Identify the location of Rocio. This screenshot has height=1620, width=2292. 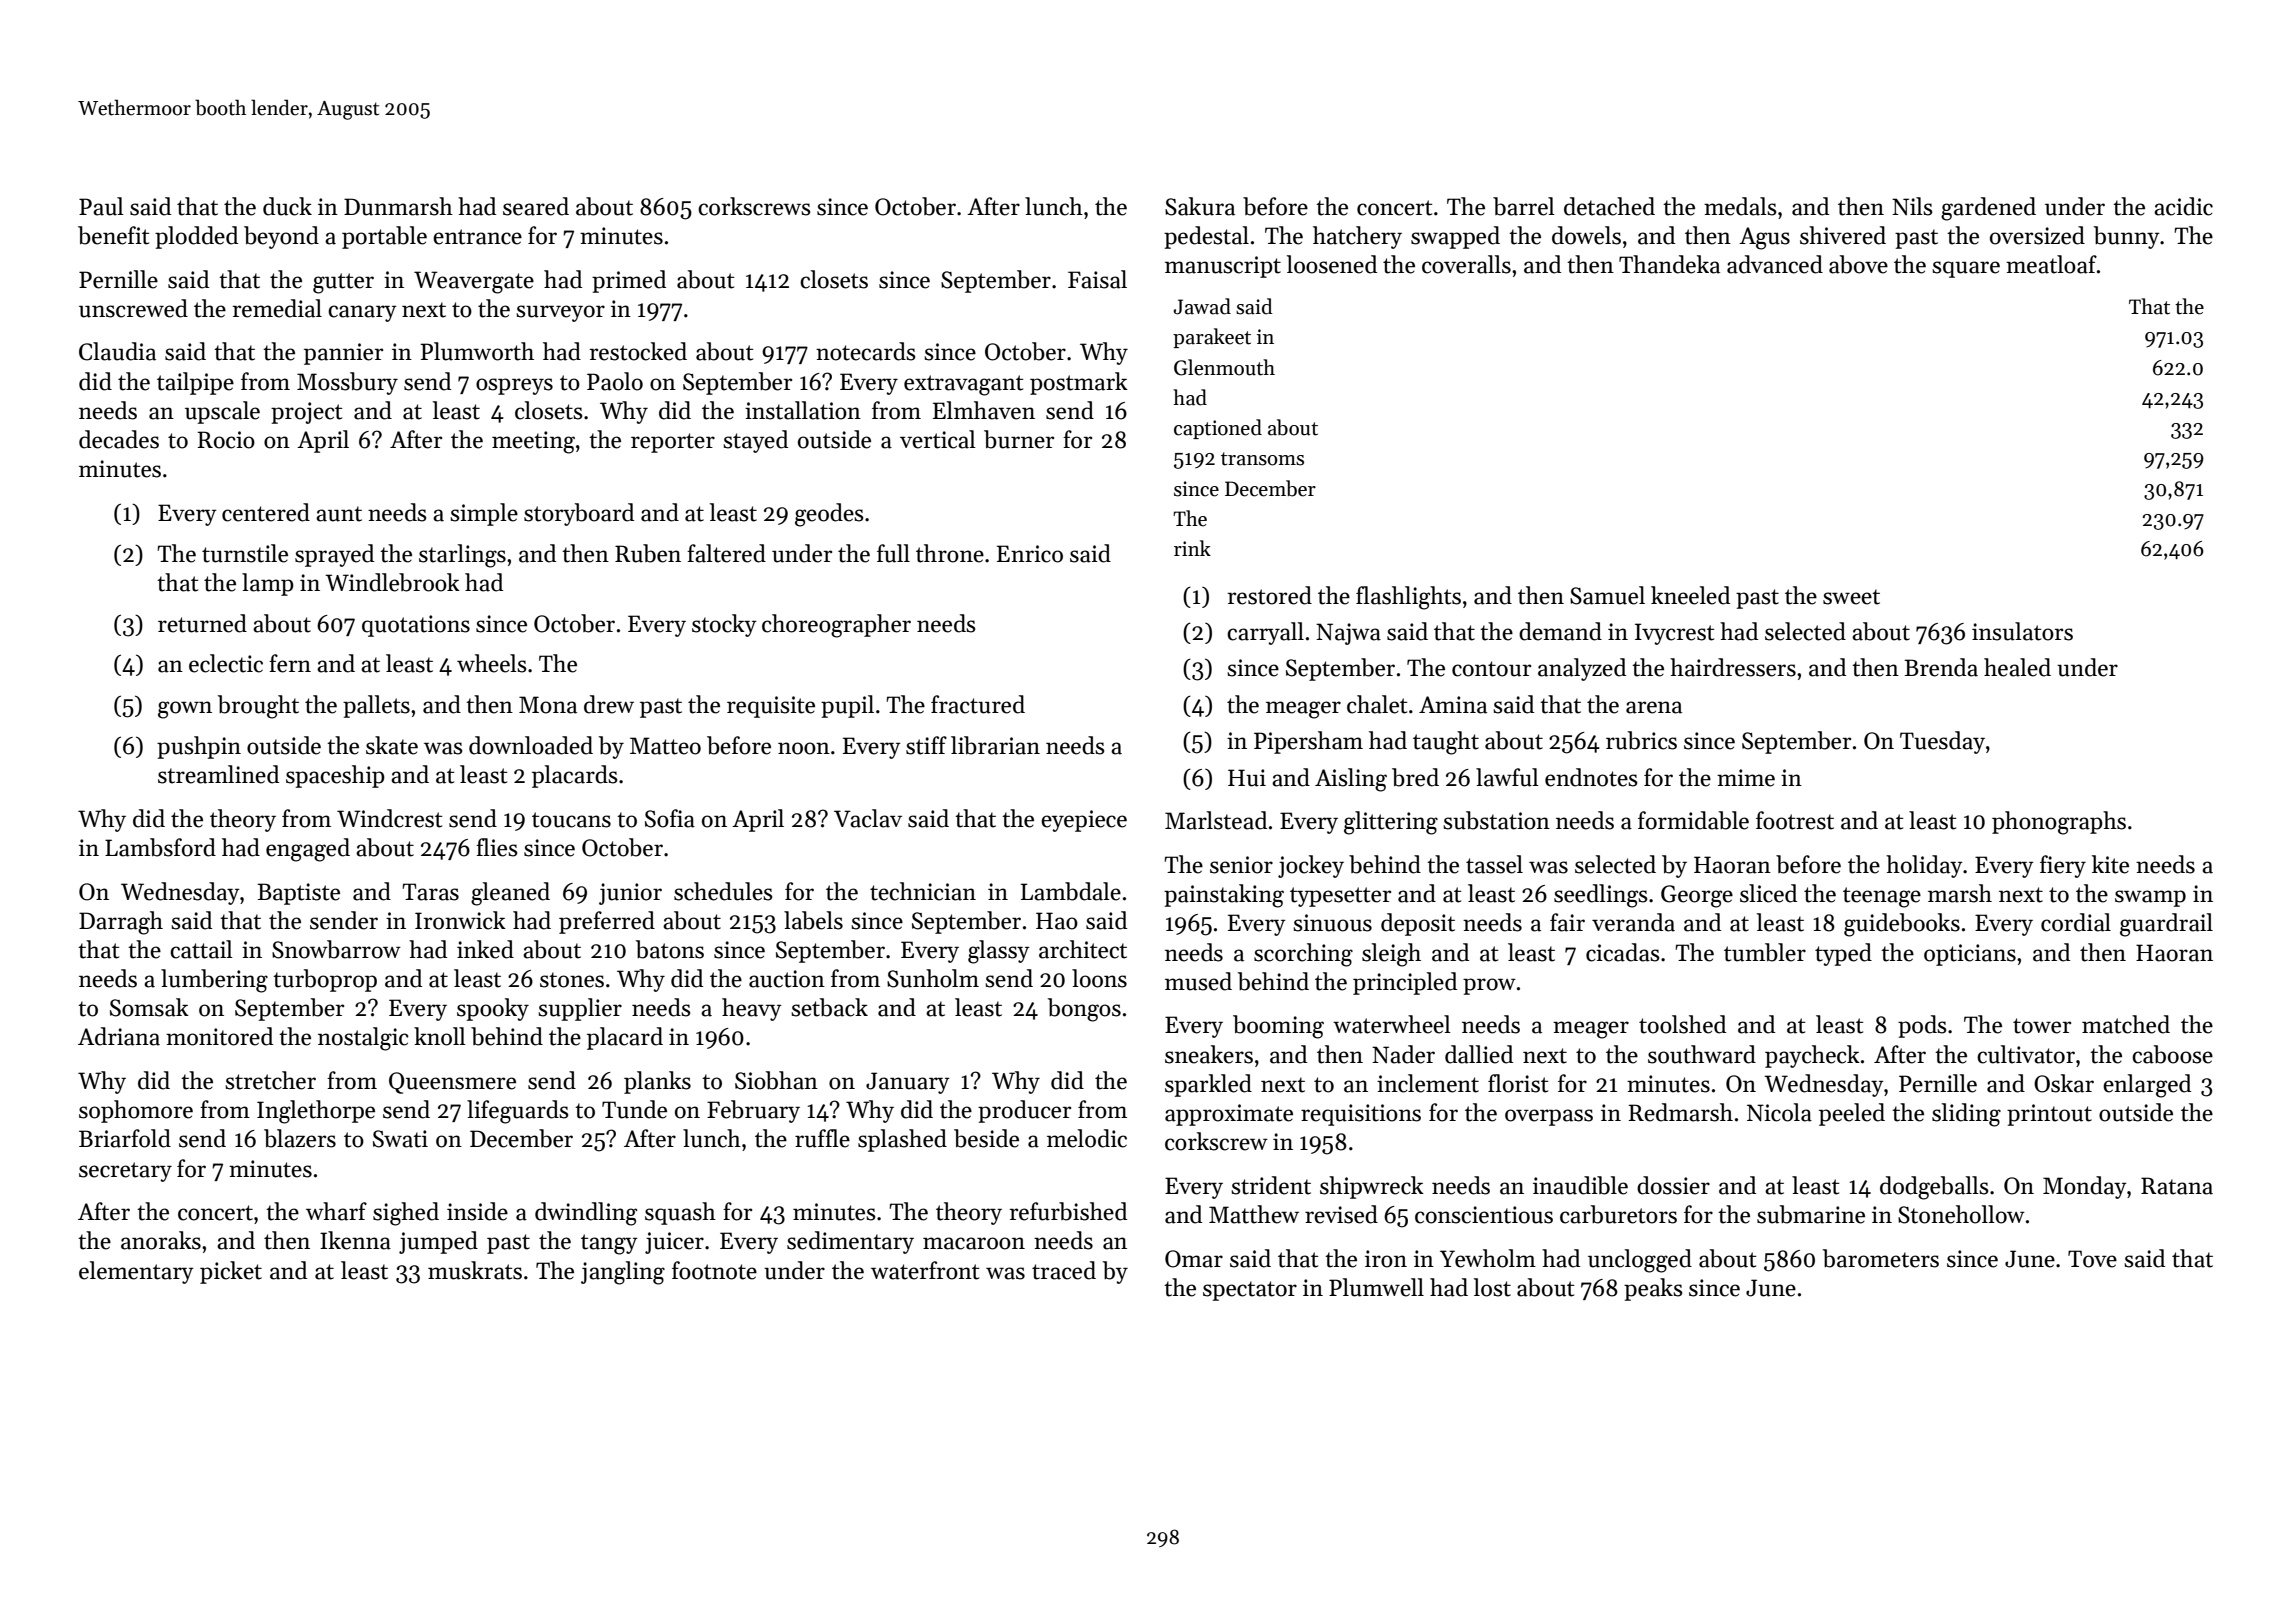
(226, 440).
